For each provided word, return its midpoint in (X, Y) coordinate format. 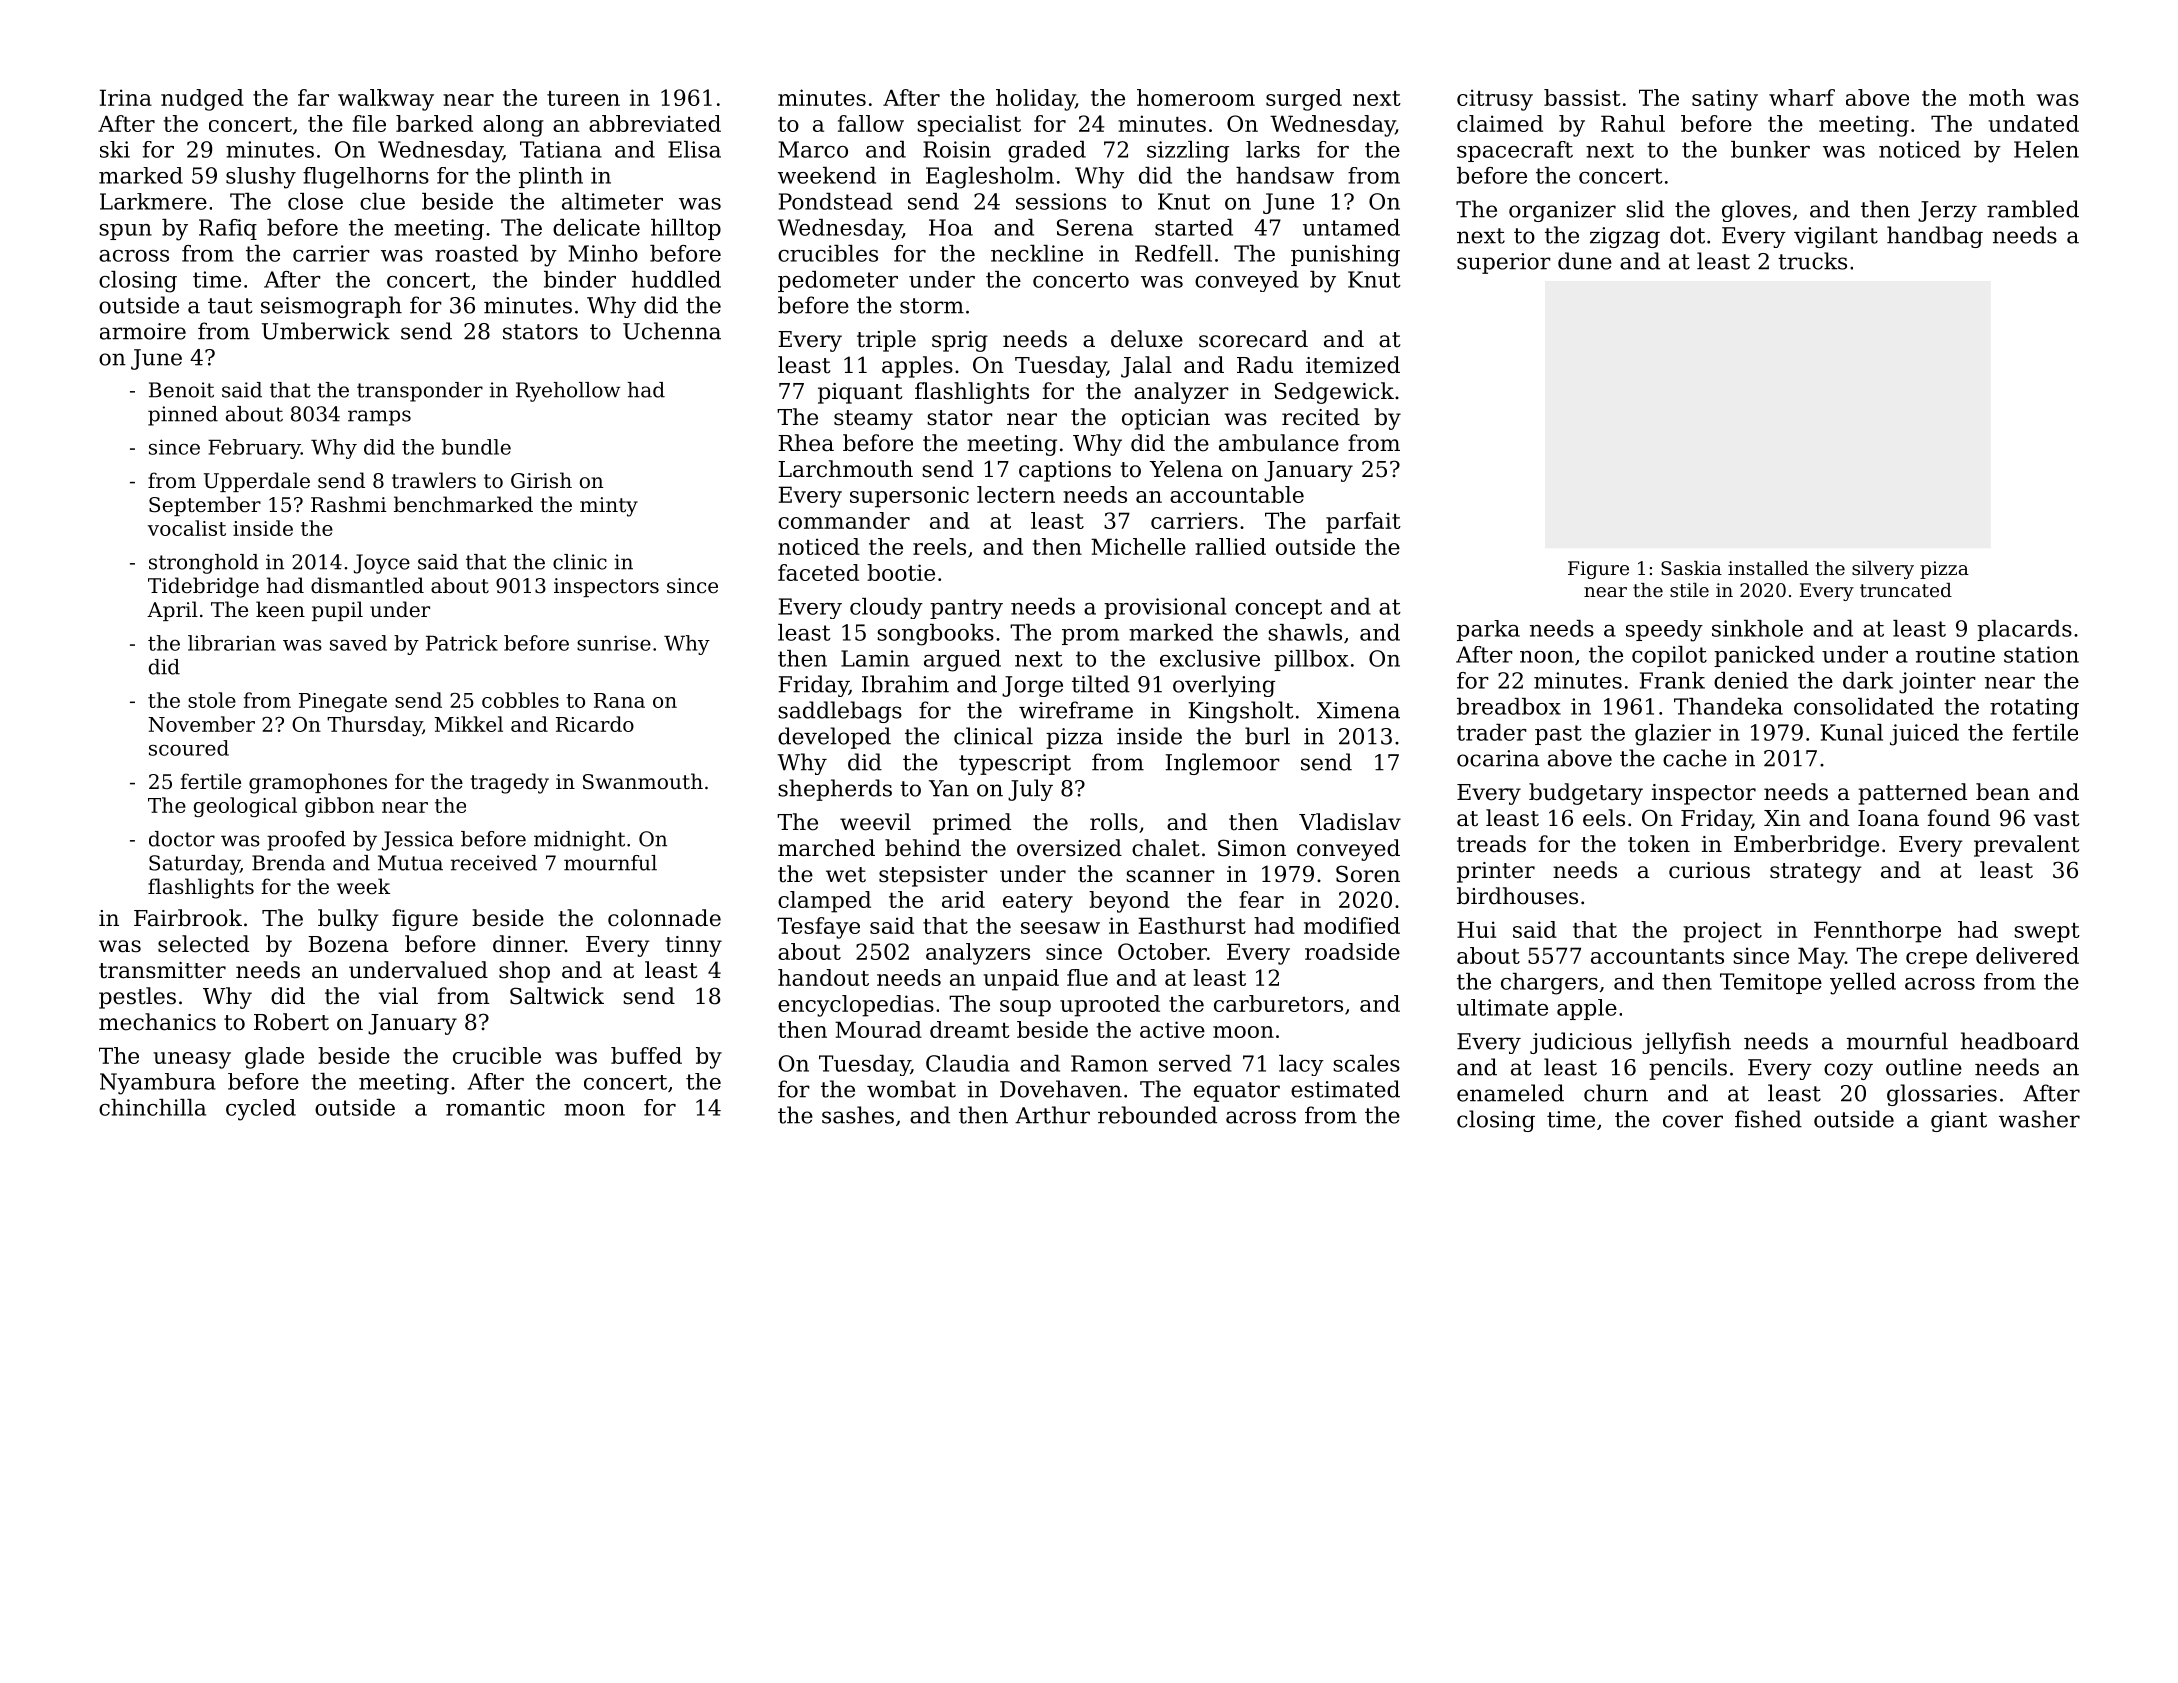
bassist (1582, 97)
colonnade (664, 918)
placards (2024, 630)
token (1659, 844)
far (313, 97)
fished (1768, 1119)
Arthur (1052, 1115)
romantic (495, 1107)
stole (212, 700)
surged (1304, 100)
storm (932, 306)
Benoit (181, 390)
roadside (1352, 951)
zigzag (1625, 237)
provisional (1165, 608)
